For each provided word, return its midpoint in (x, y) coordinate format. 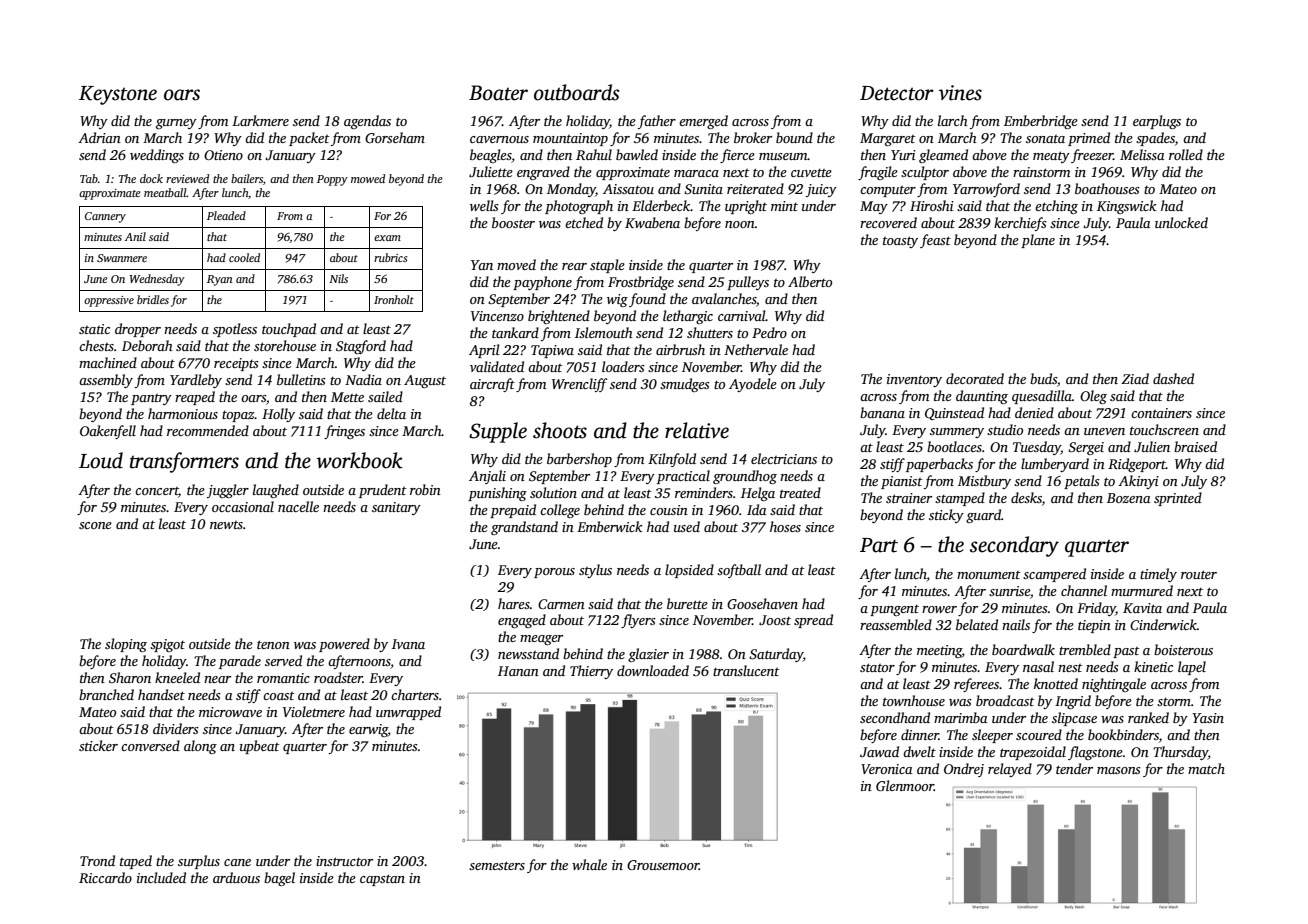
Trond (97, 860)
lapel (1192, 668)
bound (794, 137)
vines (960, 93)
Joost (775, 620)
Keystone (118, 95)
